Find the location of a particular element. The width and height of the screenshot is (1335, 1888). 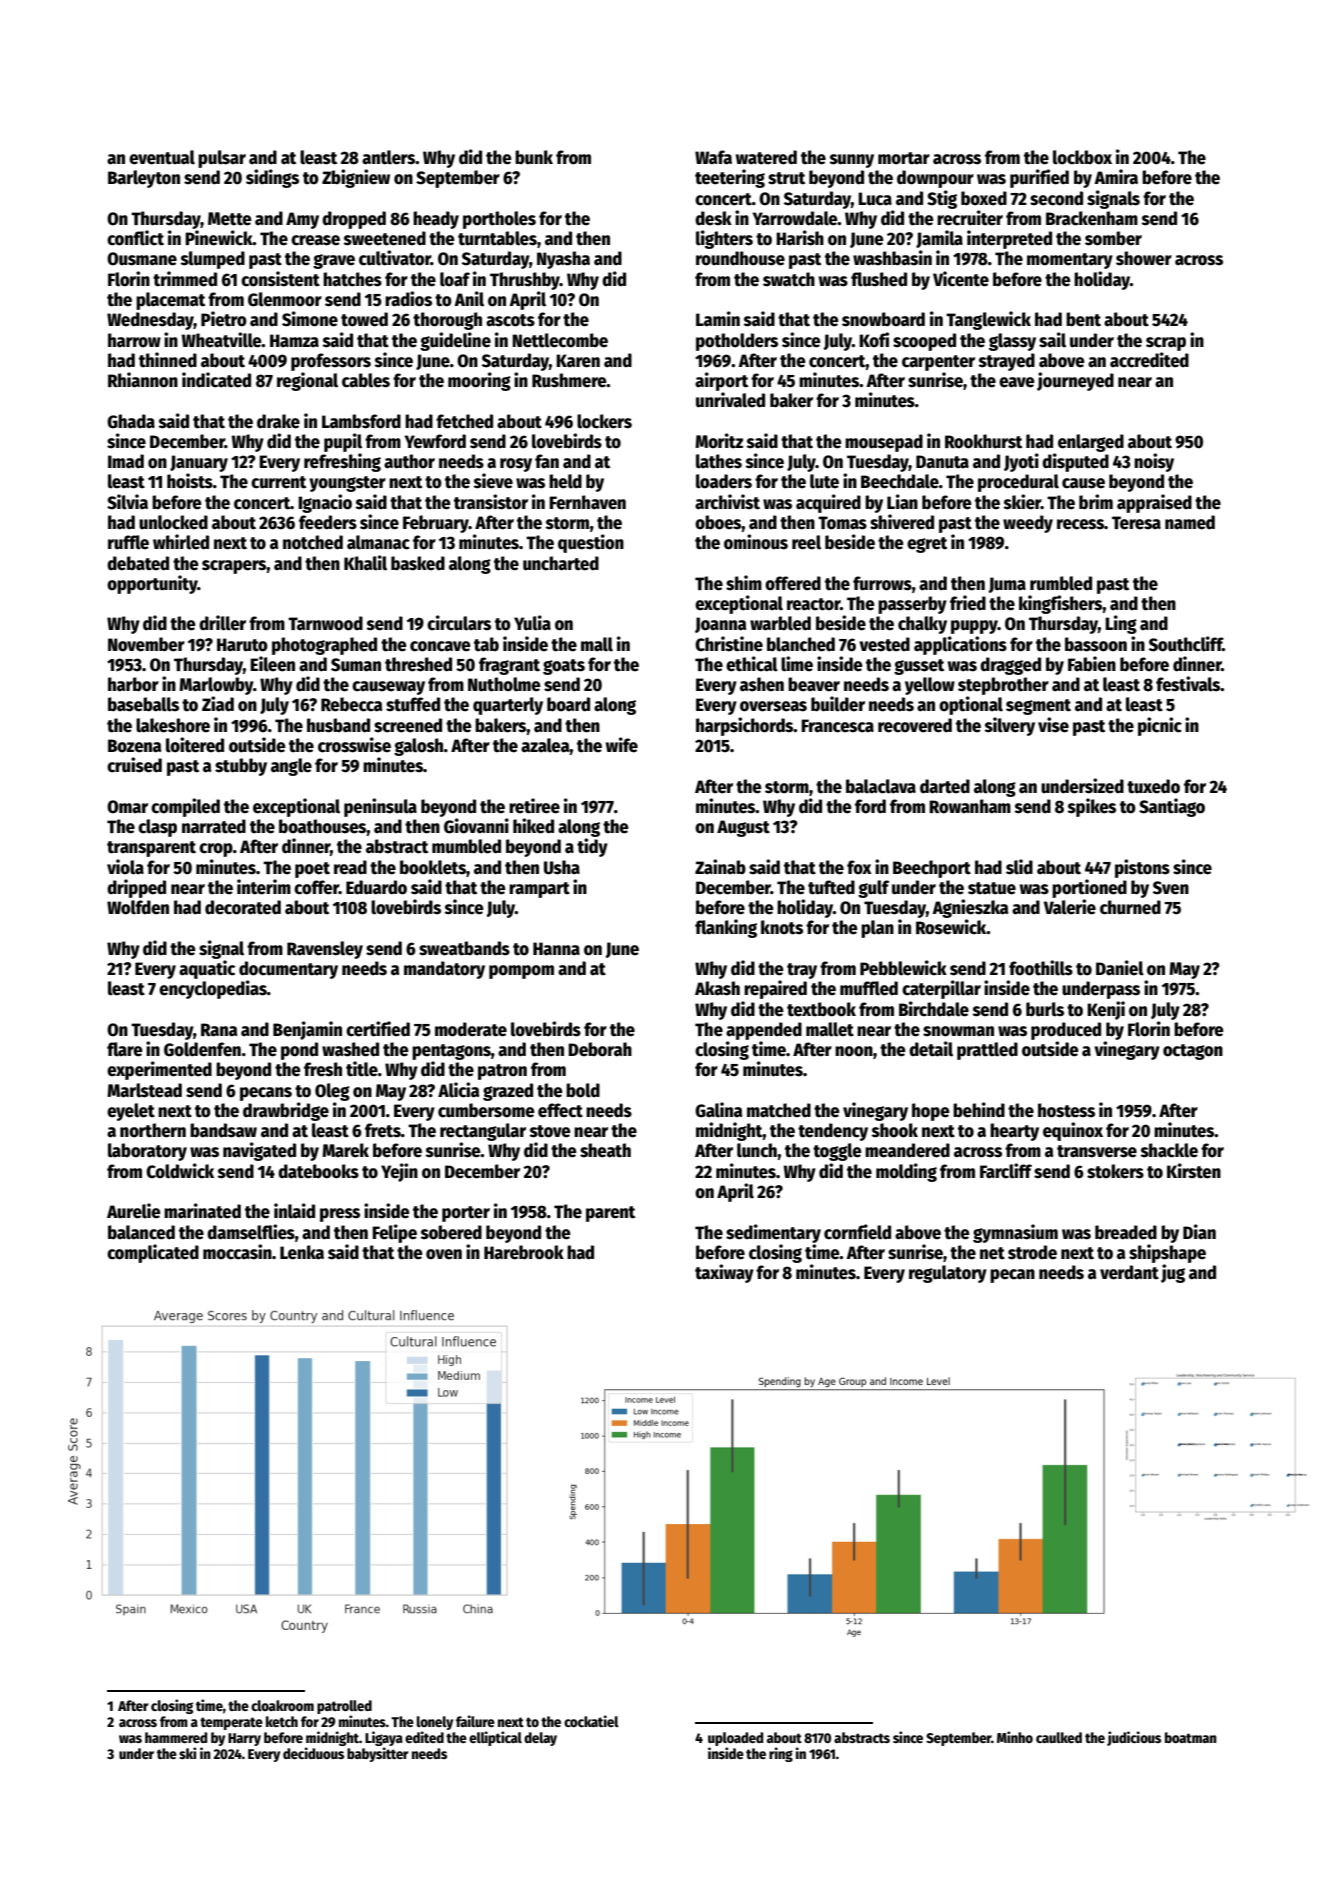

caulked is located at coordinates (1059, 1737).
